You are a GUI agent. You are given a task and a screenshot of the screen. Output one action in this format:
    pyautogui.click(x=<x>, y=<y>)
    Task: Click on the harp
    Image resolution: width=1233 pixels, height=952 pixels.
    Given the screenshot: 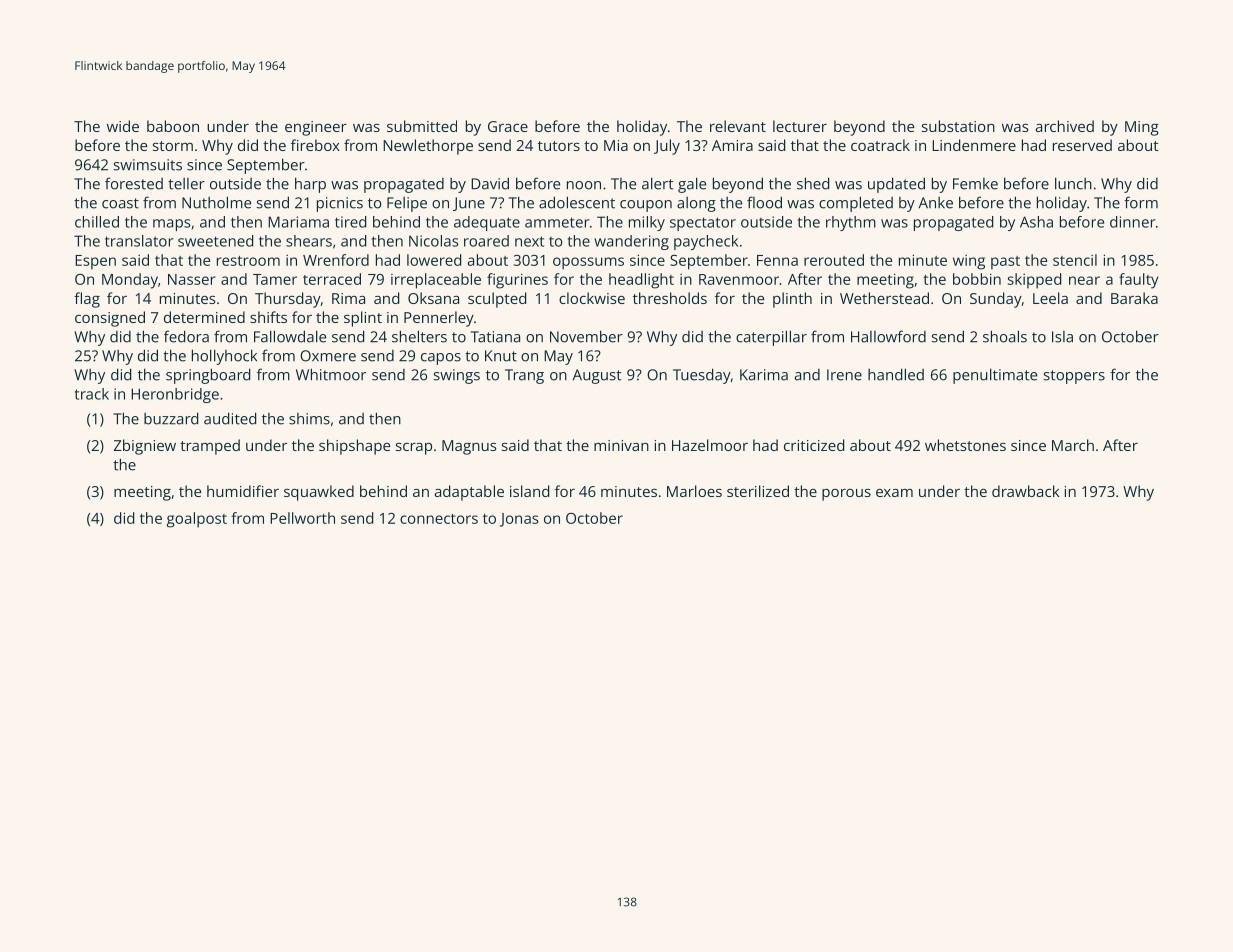 What is the action you would take?
    pyautogui.click(x=310, y=185)
